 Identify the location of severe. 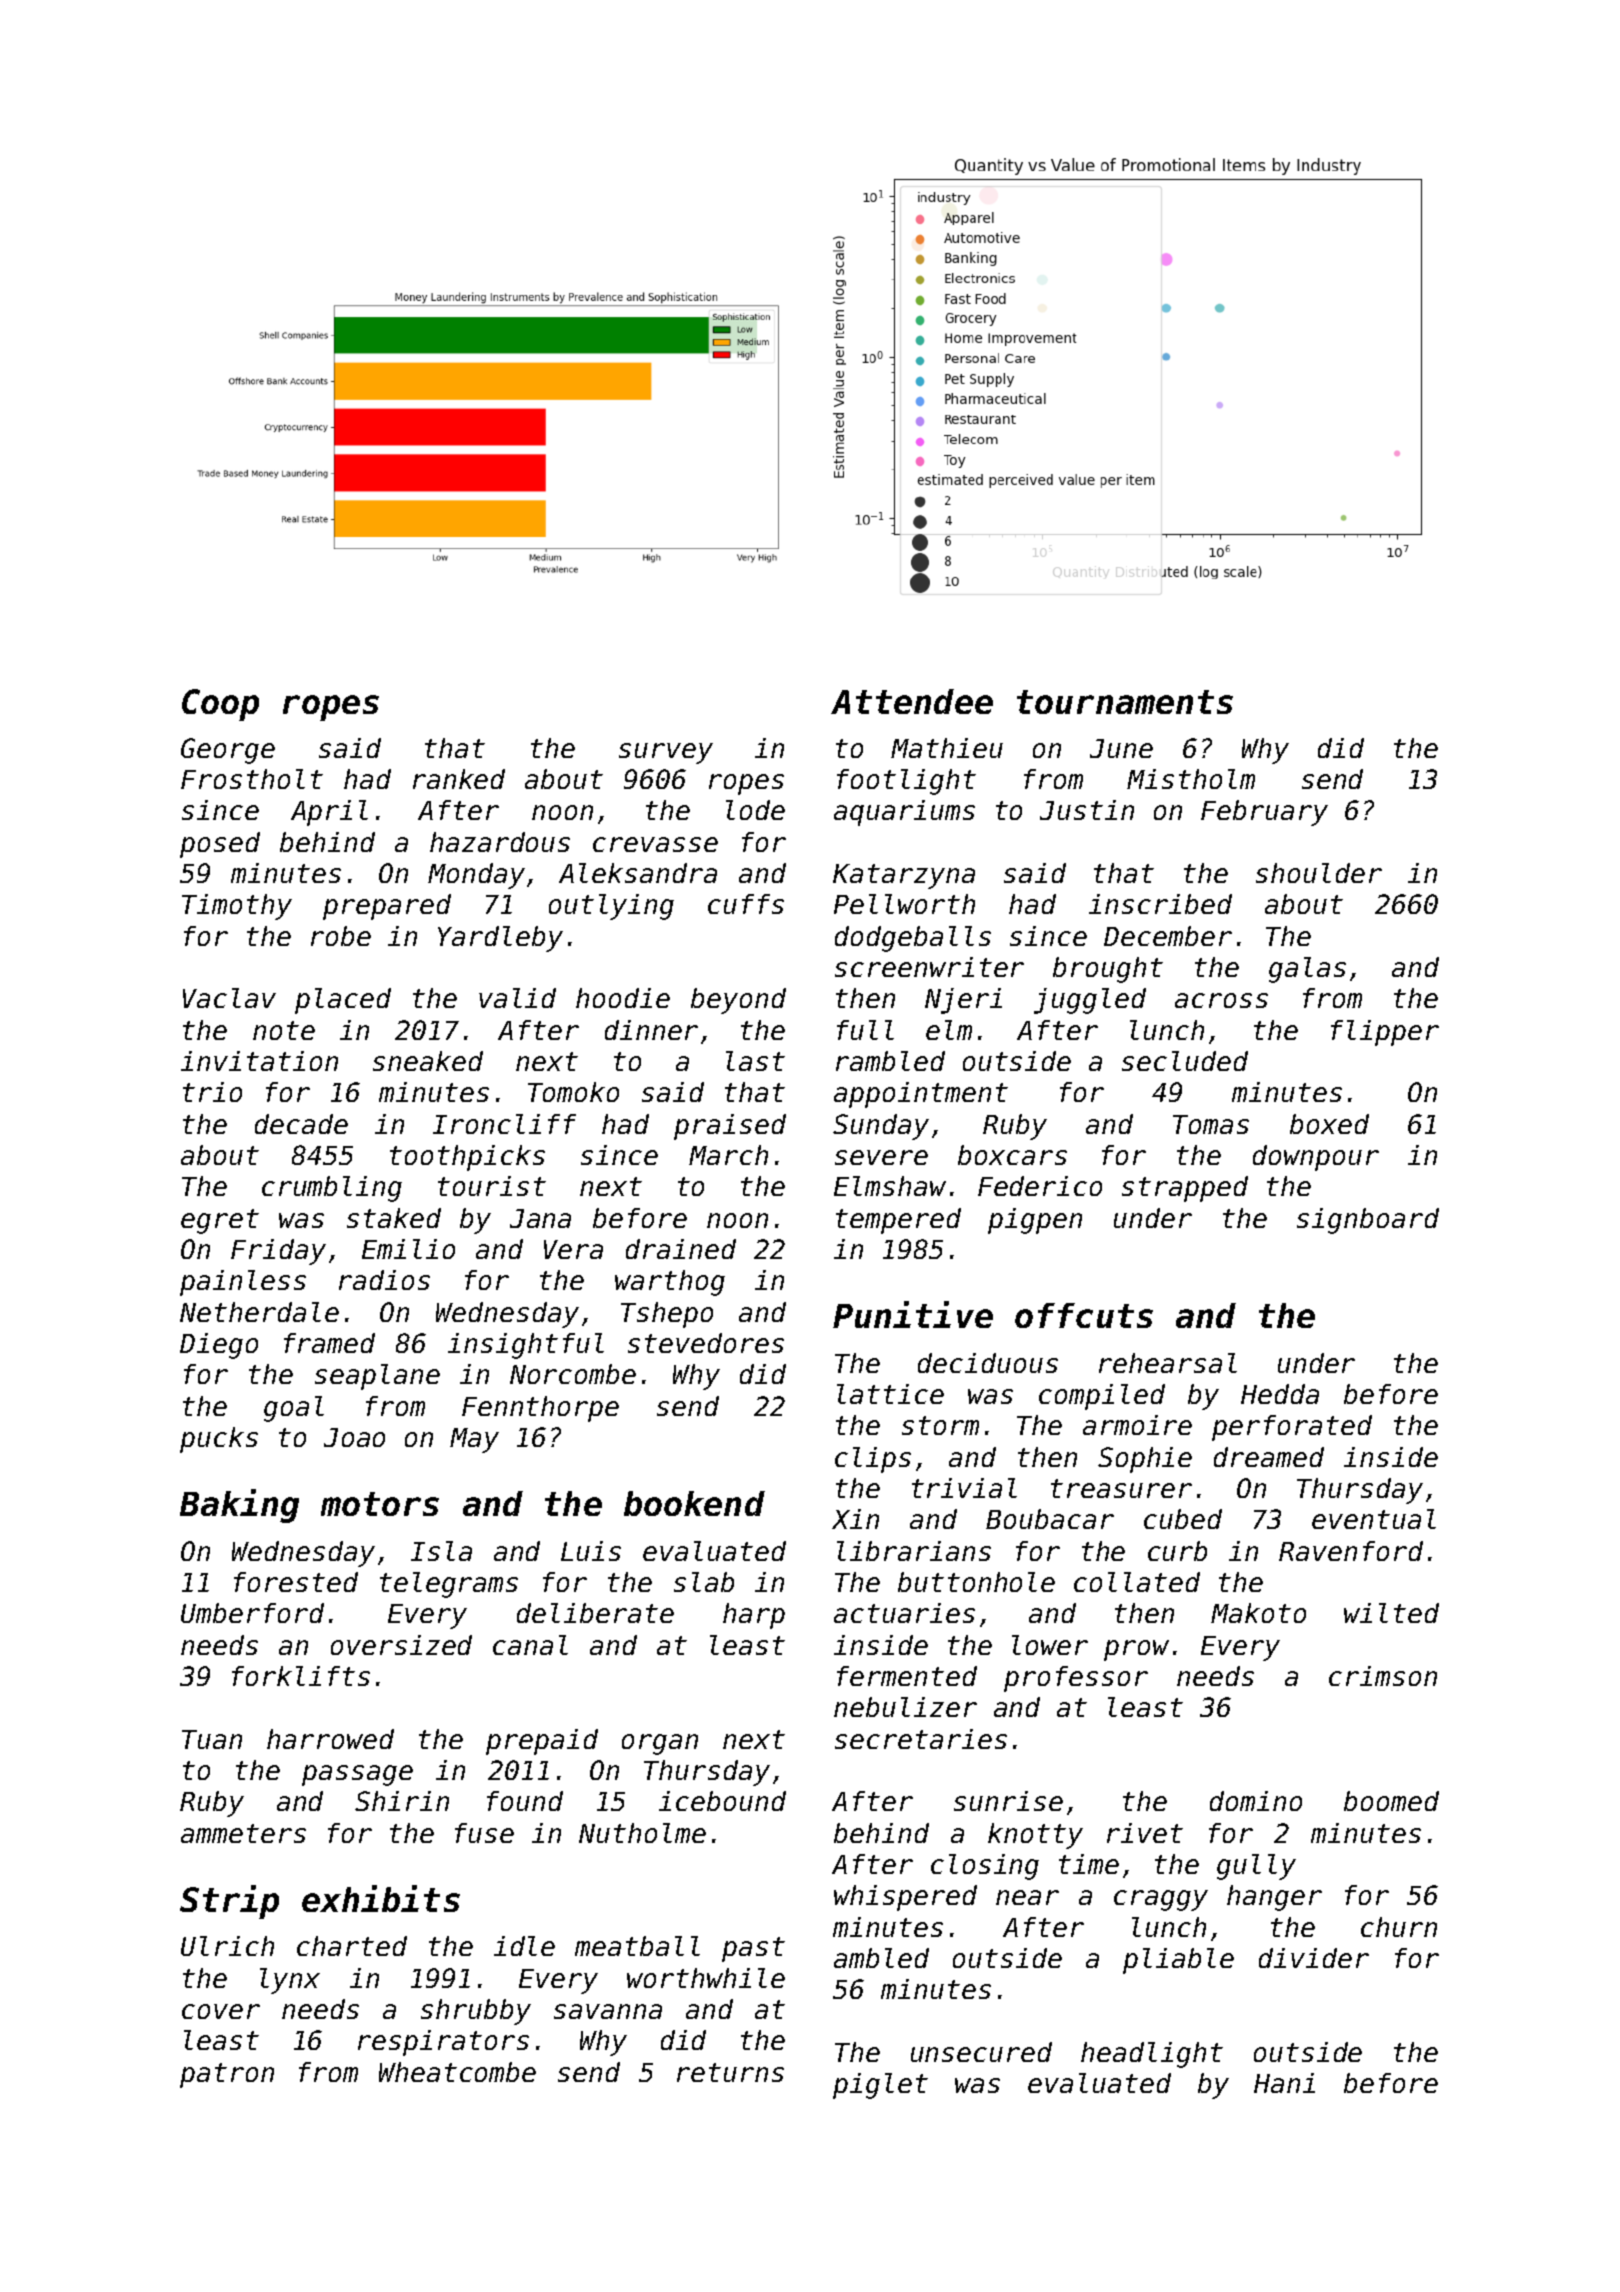
(881, 1157).
